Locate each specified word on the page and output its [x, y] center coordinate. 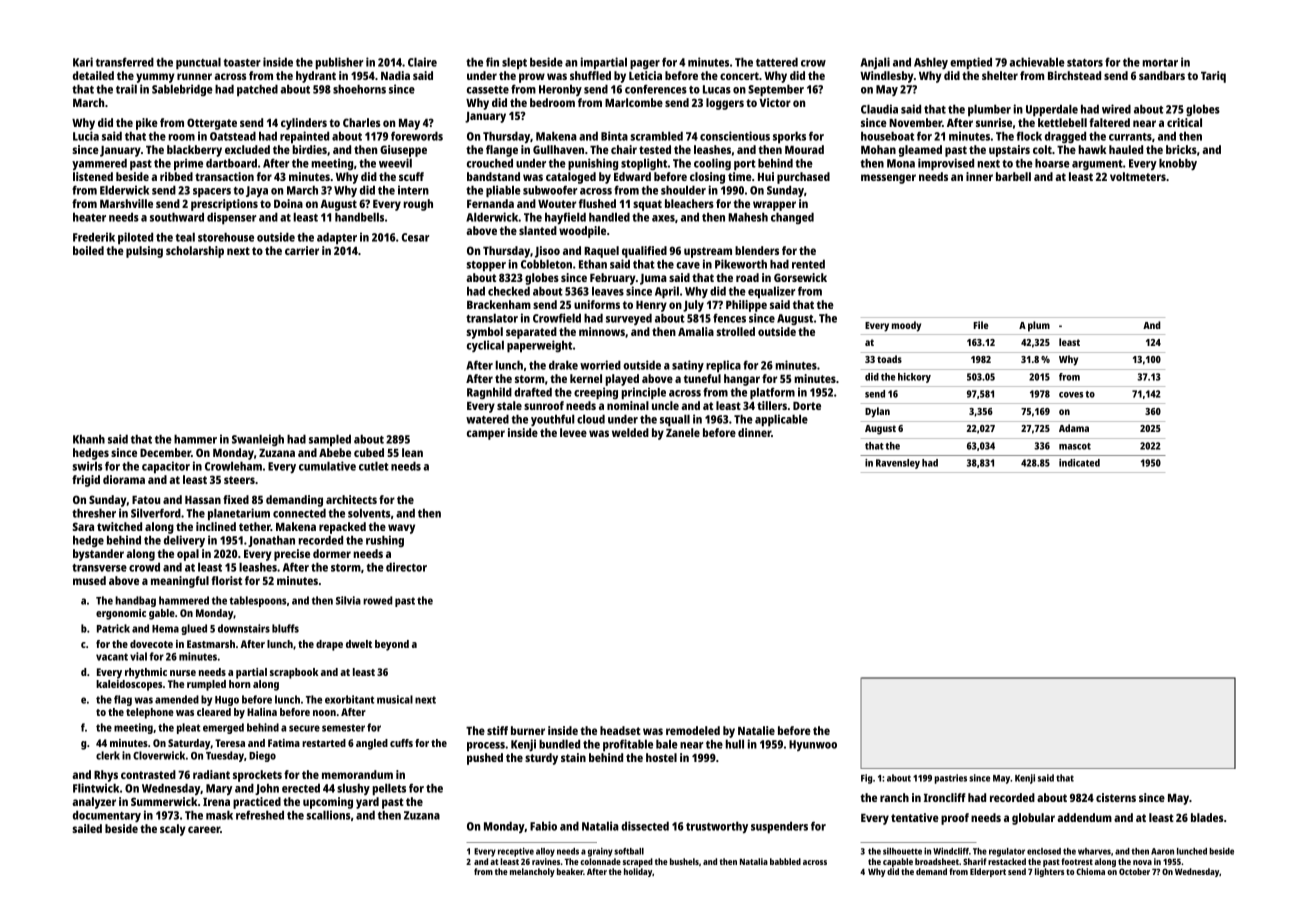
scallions [328, 815]
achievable [1037, 62]
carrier [302, 250]
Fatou [146, 500]
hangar [742, 380]
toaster [242, 63]
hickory [914, 378]
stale [509, 405]
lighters [1050, 872]
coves [1071, 395]
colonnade [600, 861]
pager [645, 65]
